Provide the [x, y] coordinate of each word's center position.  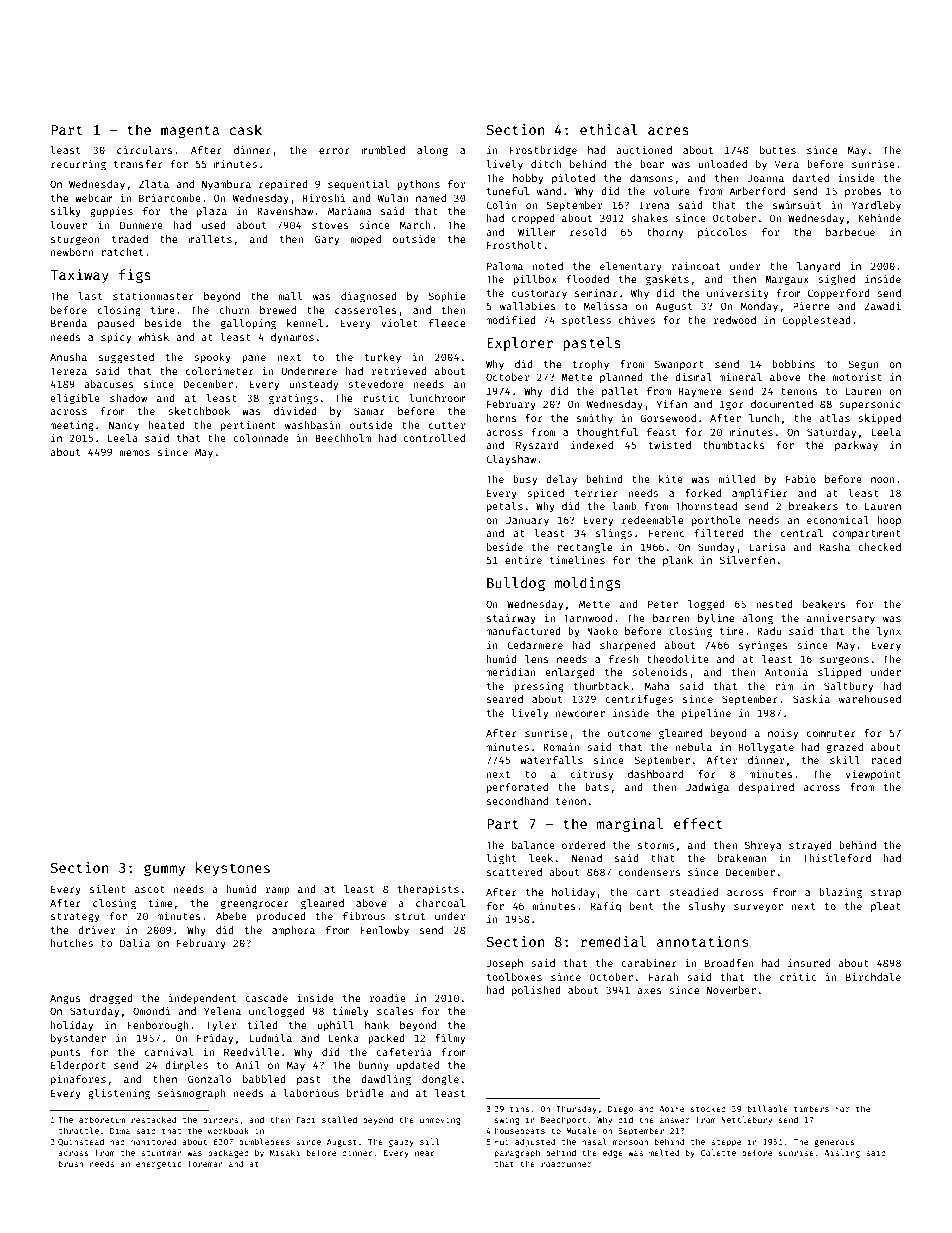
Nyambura [226, 185]
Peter [663, 604]
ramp [278, 891]
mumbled [383, 150]
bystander [78, 1039]
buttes [778, 150]
